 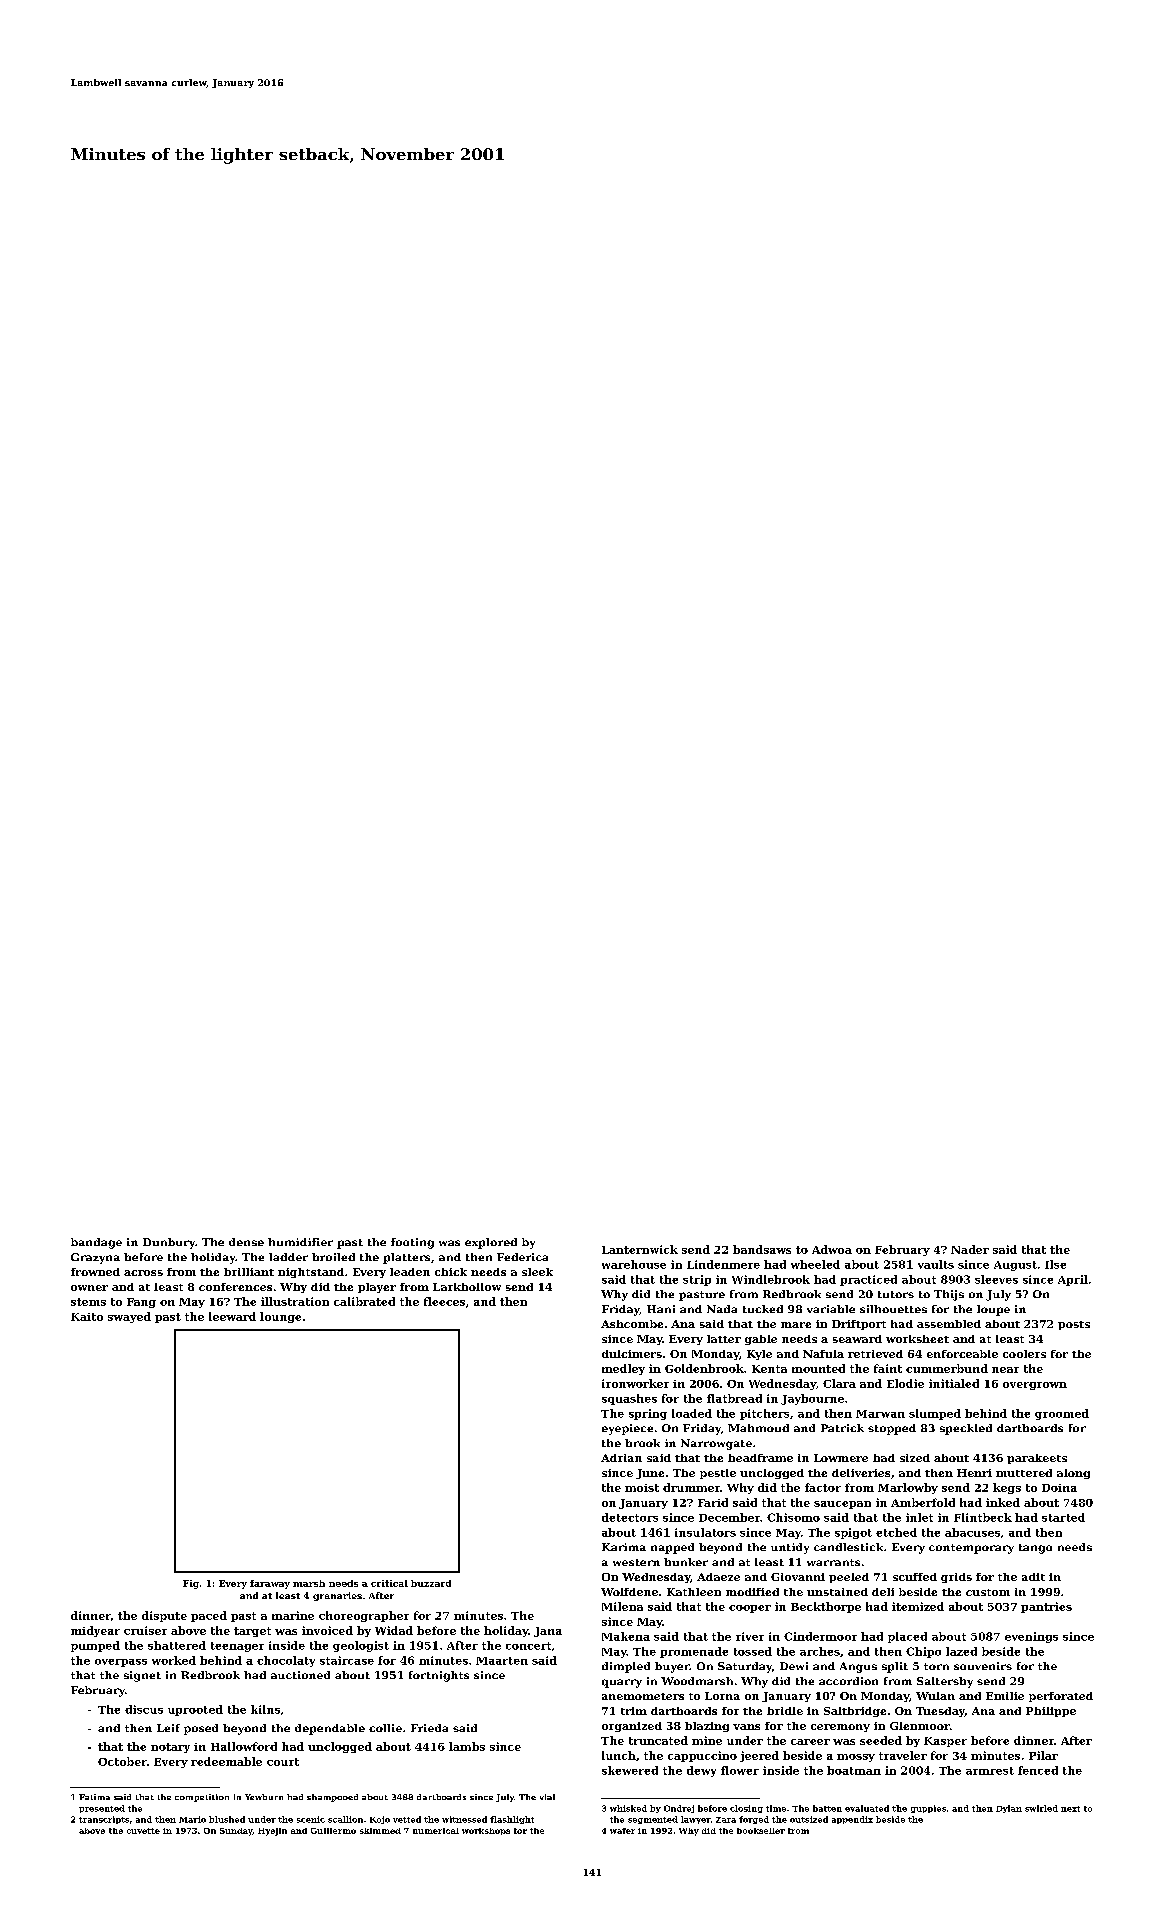 What do you see at coordinates (642, 1488) in the screenshot?
I see `moist` at bounding box center [642, 1488].
